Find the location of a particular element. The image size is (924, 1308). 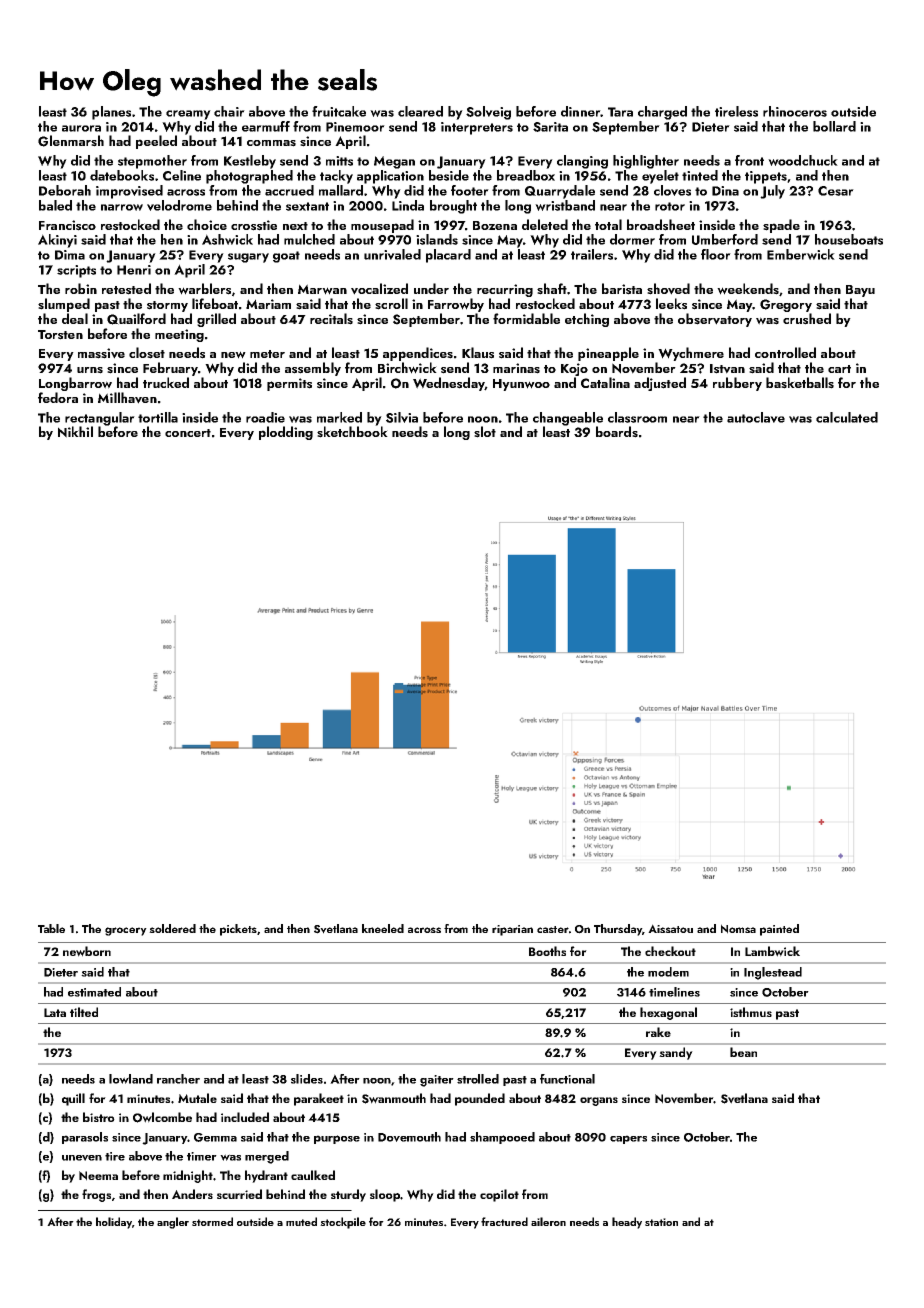

Emberwick is located at coordinates (801, 254).
